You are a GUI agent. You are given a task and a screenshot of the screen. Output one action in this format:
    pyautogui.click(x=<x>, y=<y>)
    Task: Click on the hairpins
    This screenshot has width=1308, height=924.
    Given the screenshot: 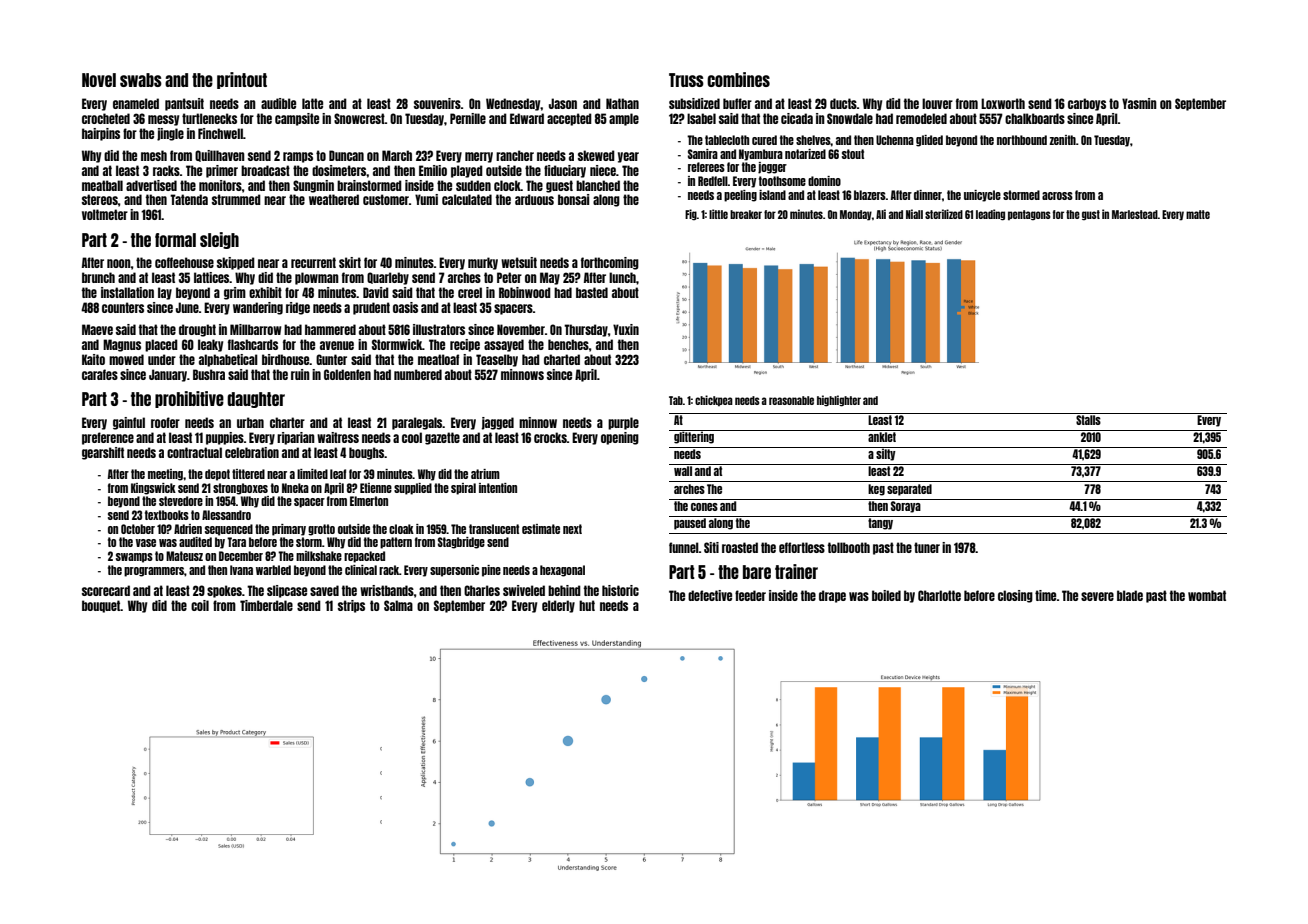 What is the action you would take?
    pyautogui.click(x=101, y=134)
